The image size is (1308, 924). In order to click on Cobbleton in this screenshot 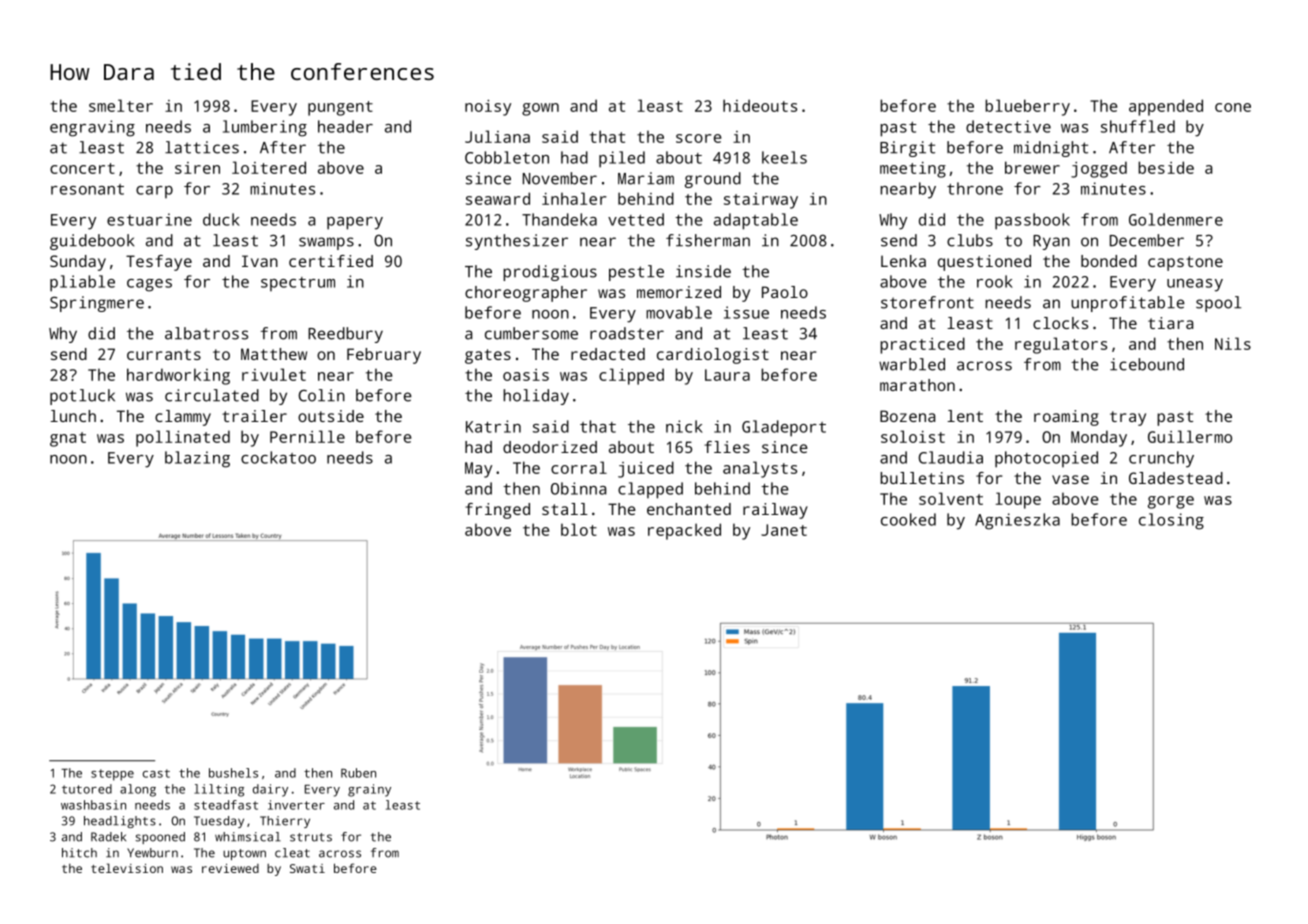, I will do `click(507, 157)`.
